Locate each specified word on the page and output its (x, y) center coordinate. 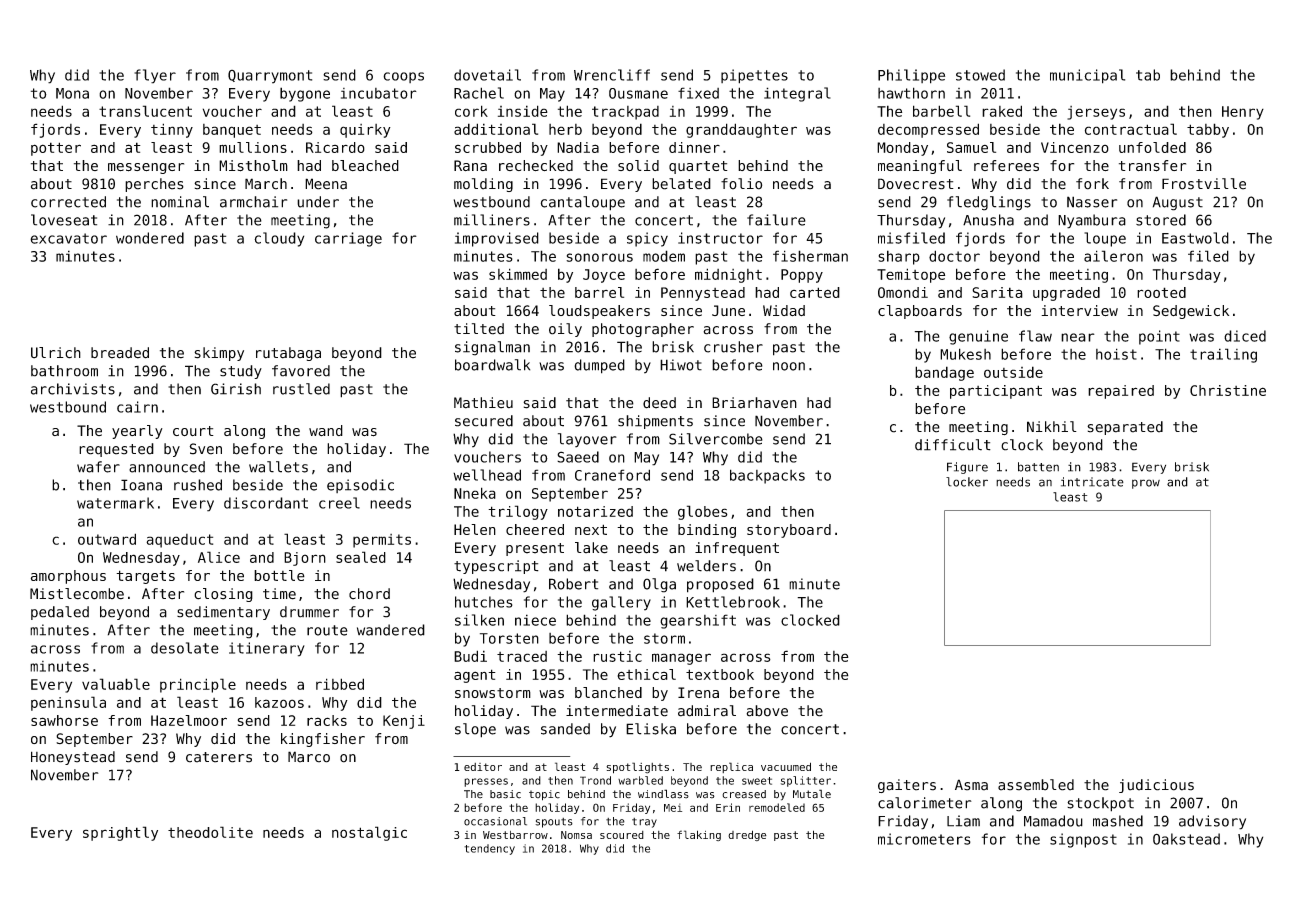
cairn (137, 407)
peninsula (68, 703)
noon (789, 366)
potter (56, 149)
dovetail (487, 75)
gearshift (698, 621)
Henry (1243, 113)
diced (1245, 336)
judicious (1156, 786)
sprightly (120, 833)
